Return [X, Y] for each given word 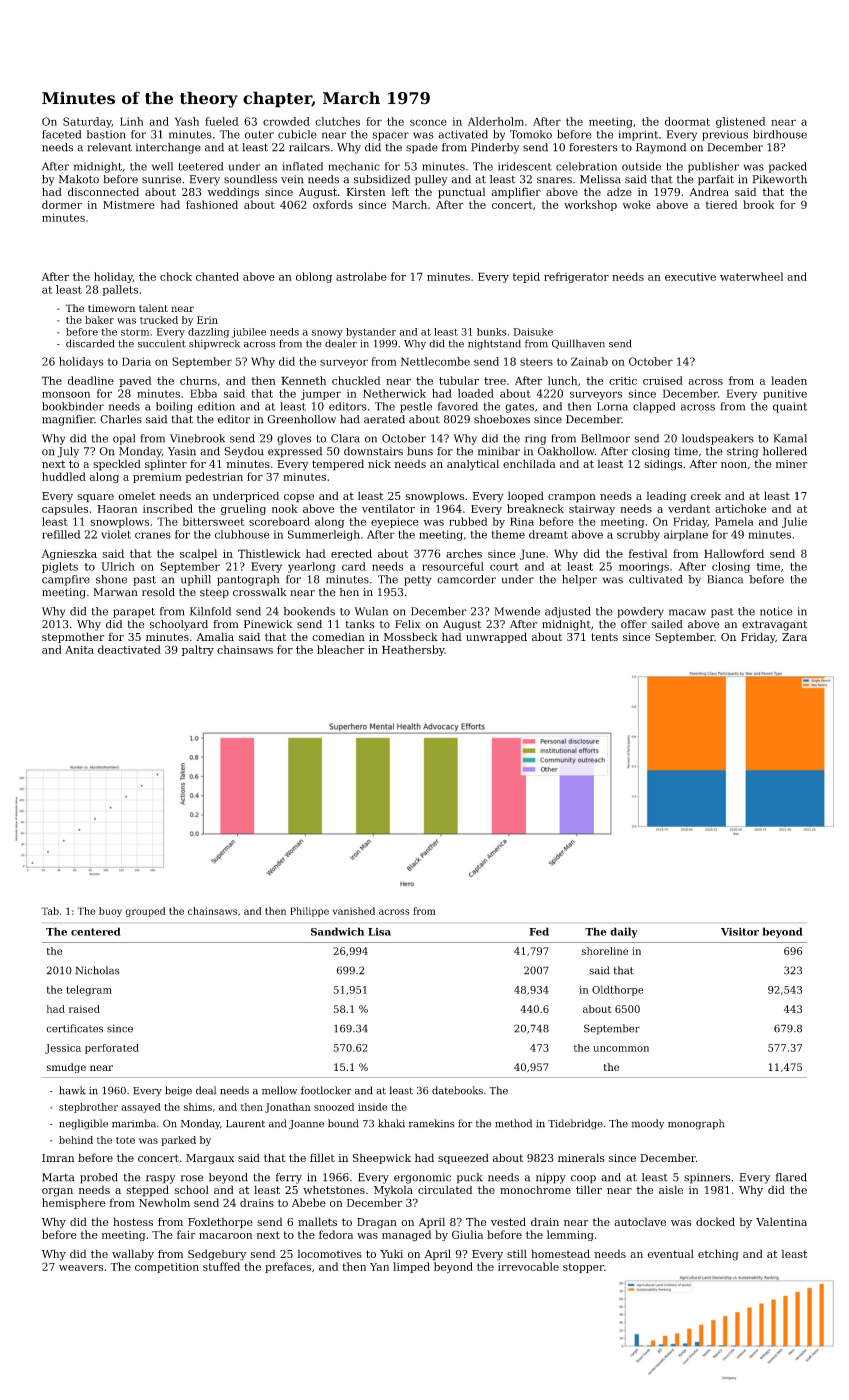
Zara [794, 637]
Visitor [740, 932]
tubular [459, 380]
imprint [638, 135]
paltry [198, 650]
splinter [166, 465]
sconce [428, 122]
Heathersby [413, 650]
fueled [222, 121]
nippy [551, 1178]
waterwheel [751, 276]
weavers [81, 1268]
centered [96, 931]
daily [624, 932]
